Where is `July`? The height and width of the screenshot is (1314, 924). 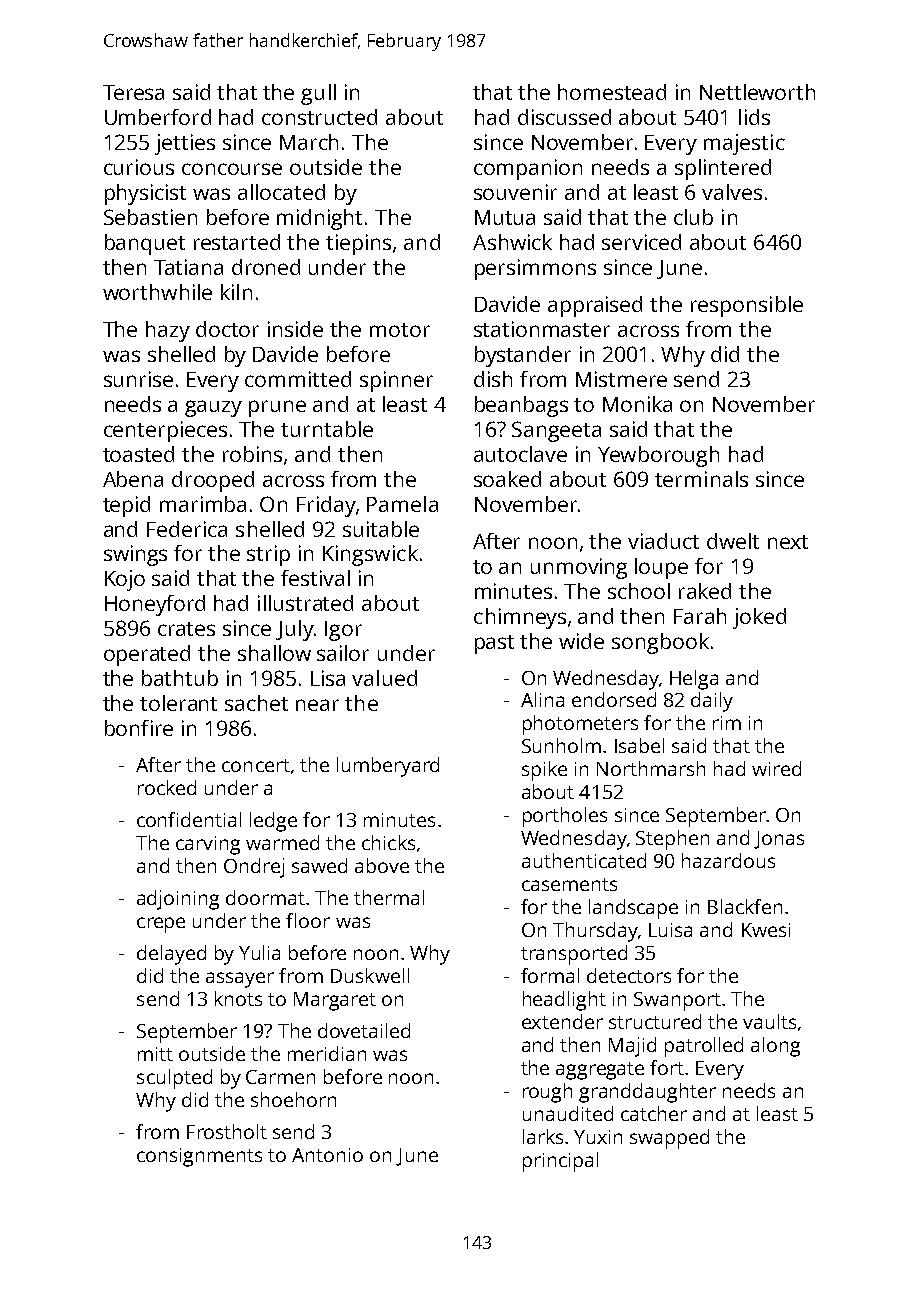
July is located at coordinates (295, 630).
